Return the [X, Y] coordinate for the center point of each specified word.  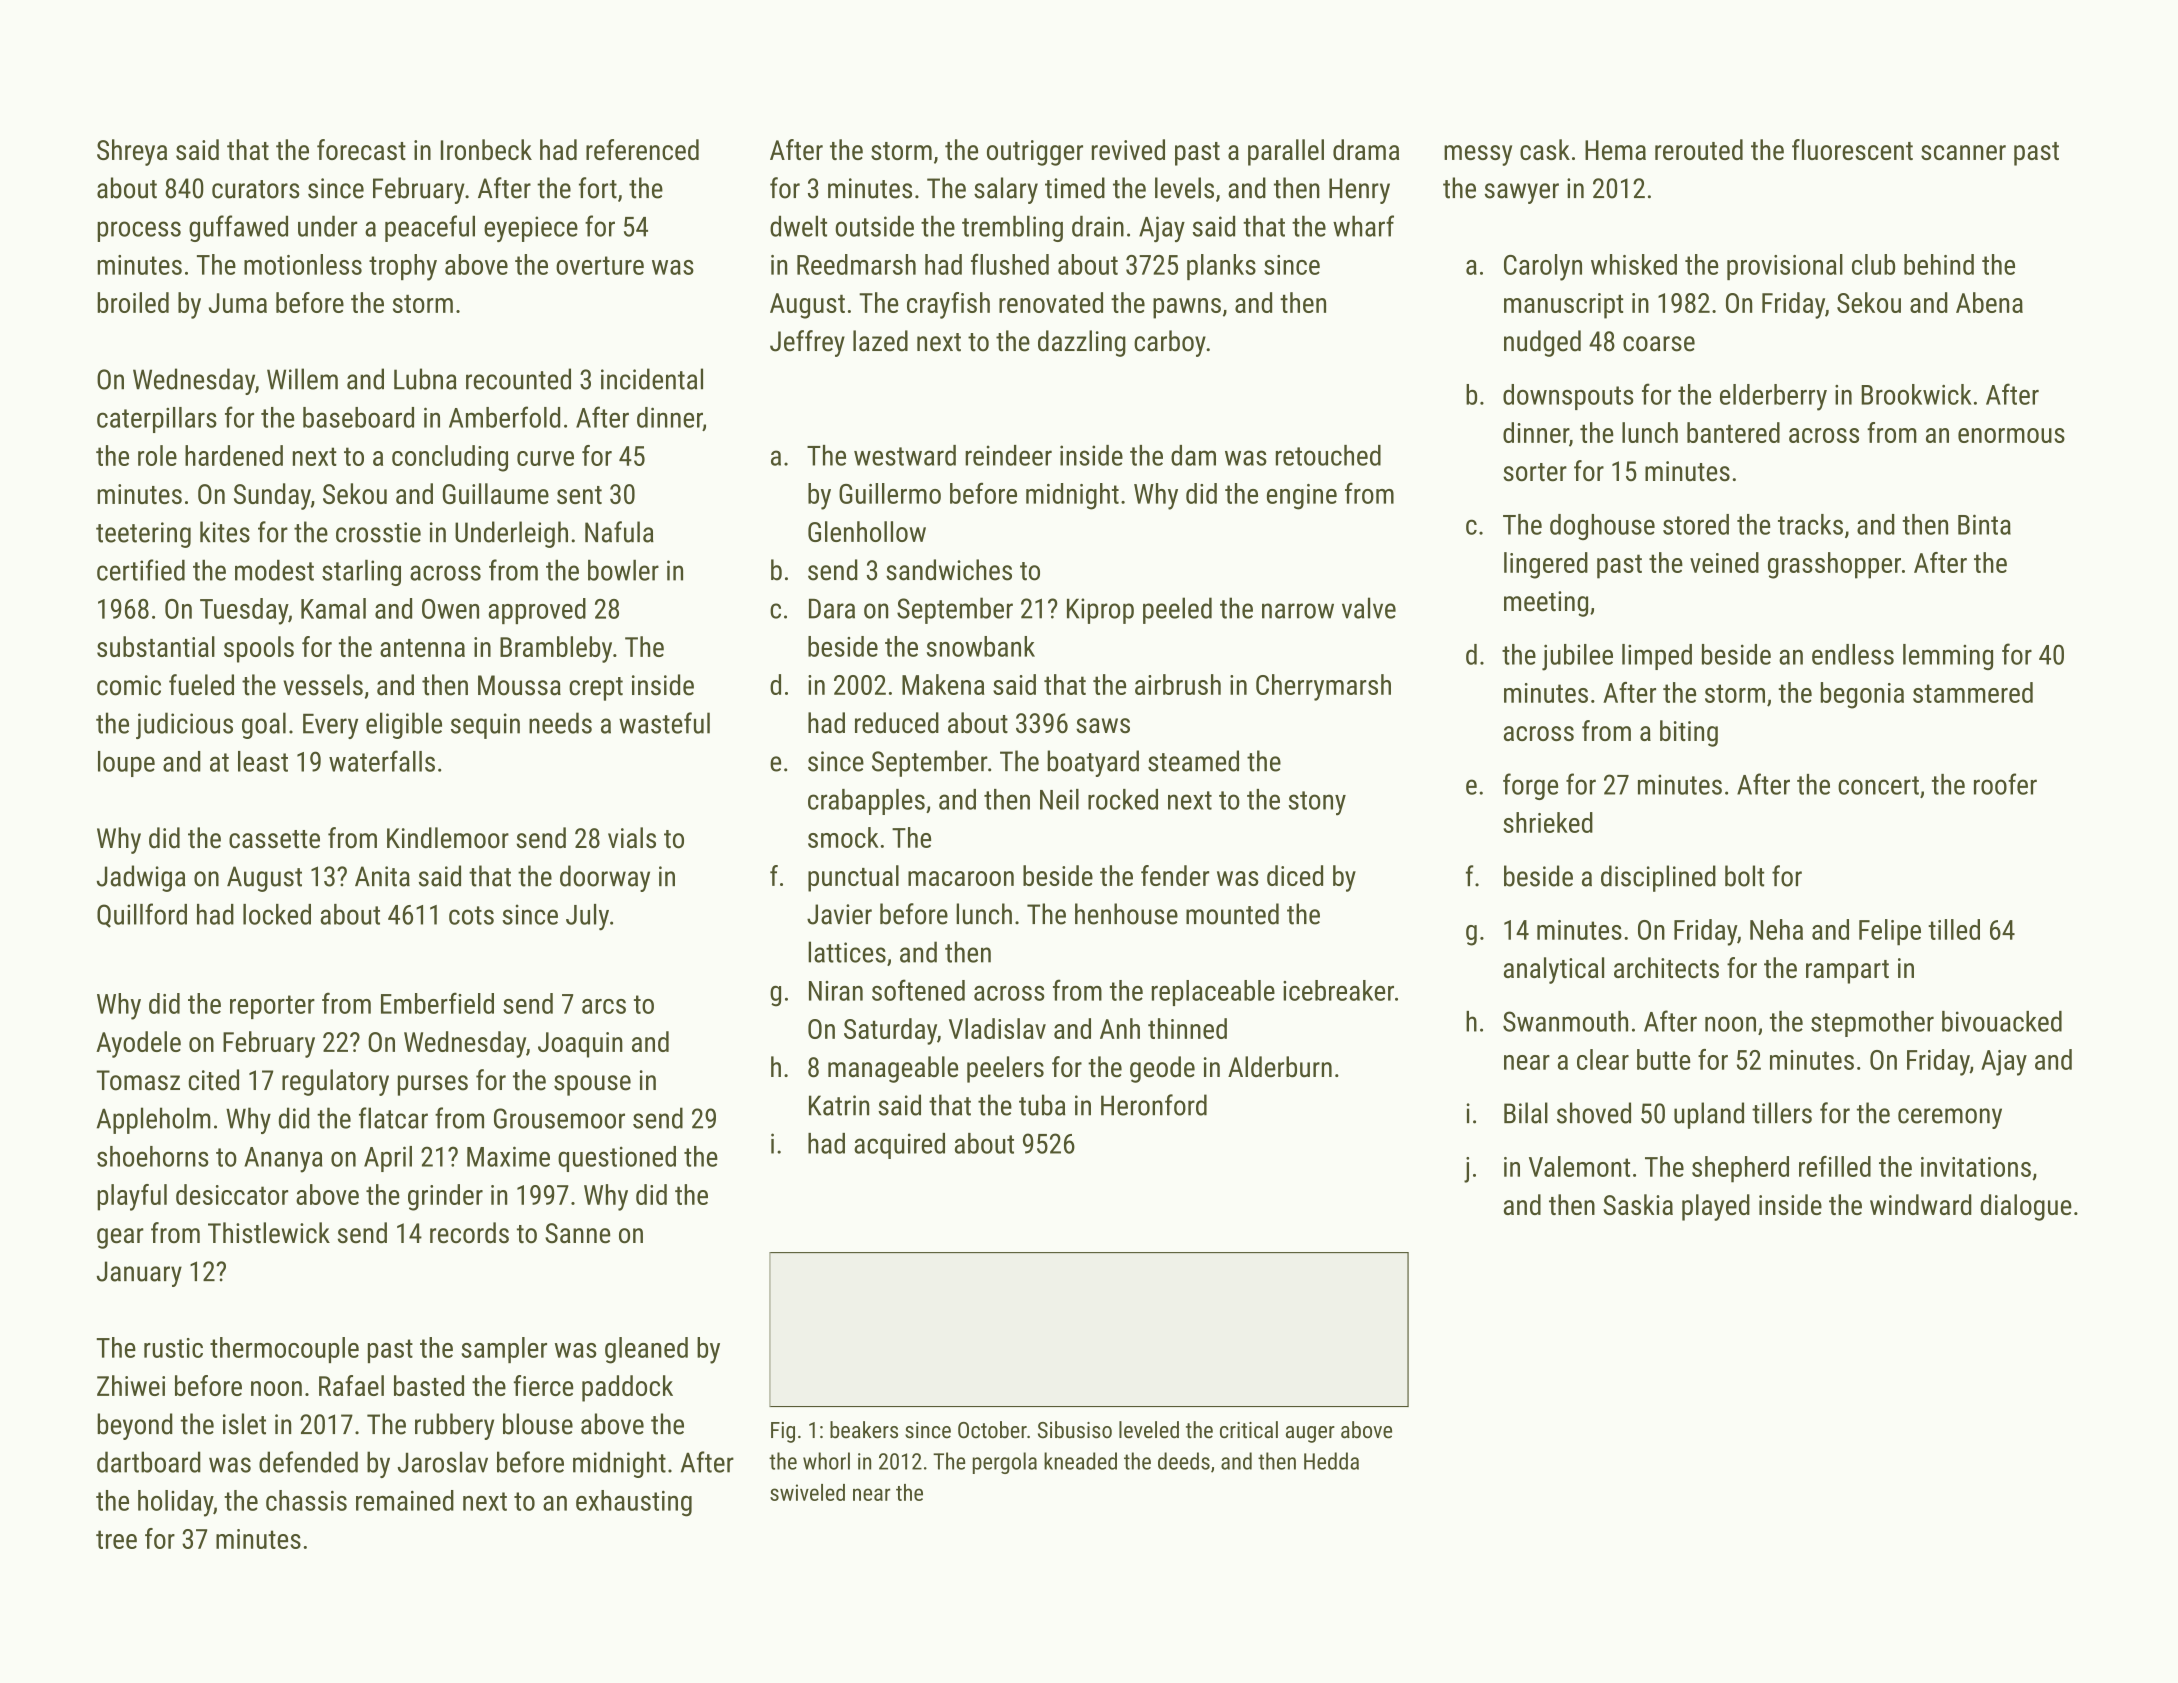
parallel [1286, 152]
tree [116, 1539]
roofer [2005, 784]
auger [1310, 1434]
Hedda [1331, 1461]
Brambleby [556, 649]
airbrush [1178, 684]
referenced [642, 149]
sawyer [1522, 193]
